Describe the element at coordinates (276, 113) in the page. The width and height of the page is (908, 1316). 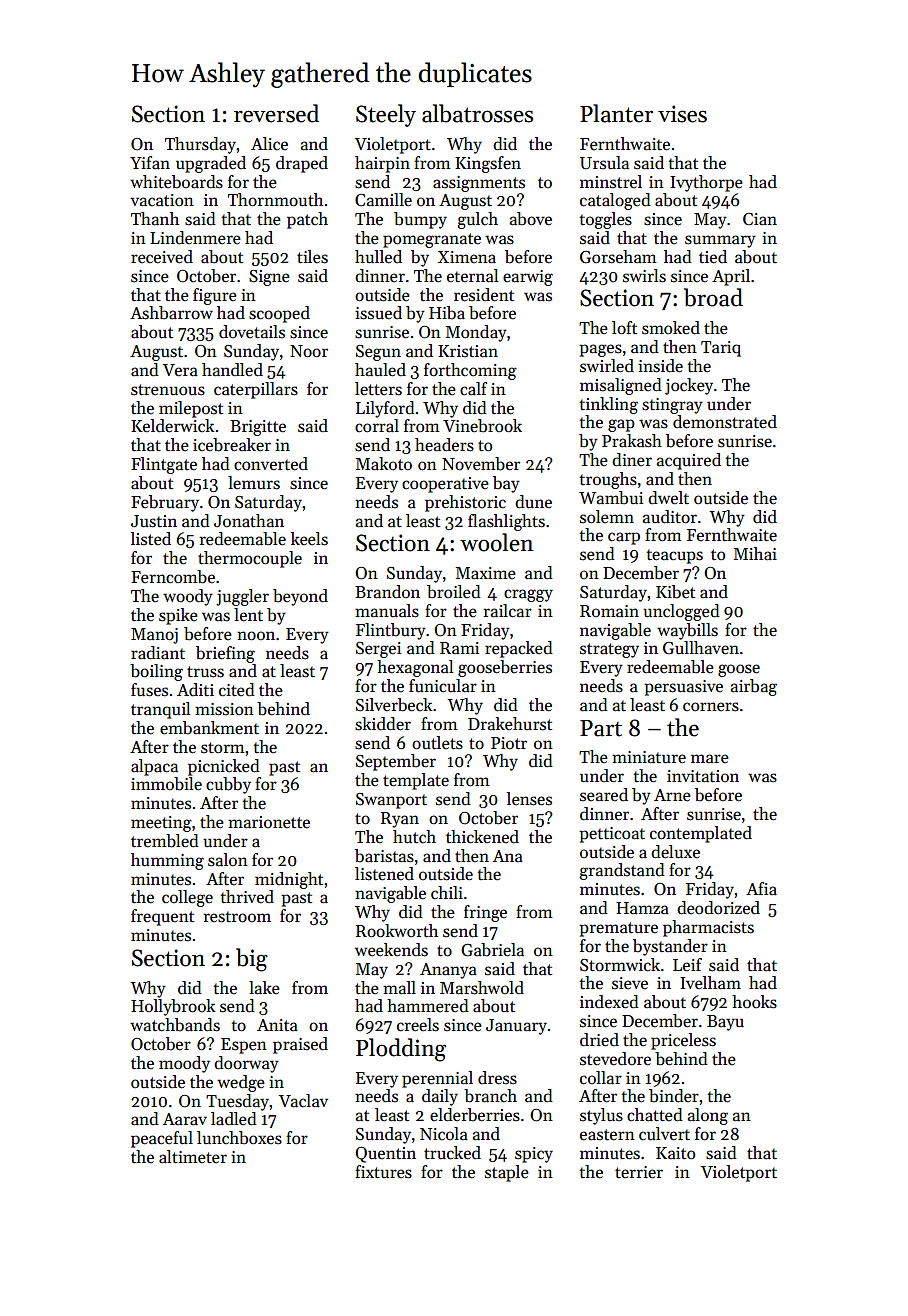
I see `reversed` at that location.
